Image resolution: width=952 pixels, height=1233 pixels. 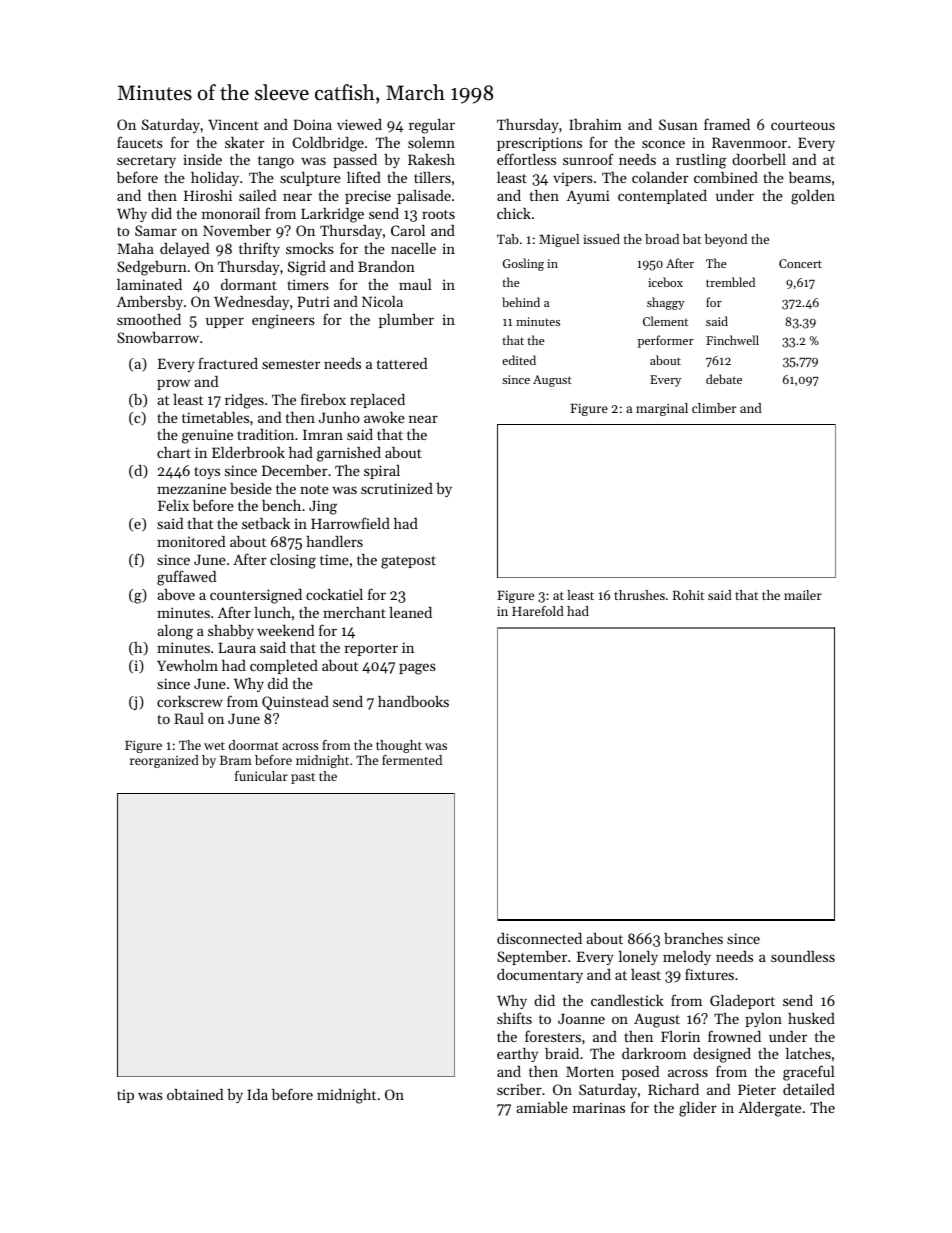 I want to click on Rohit, so click(x=688, y=595).
